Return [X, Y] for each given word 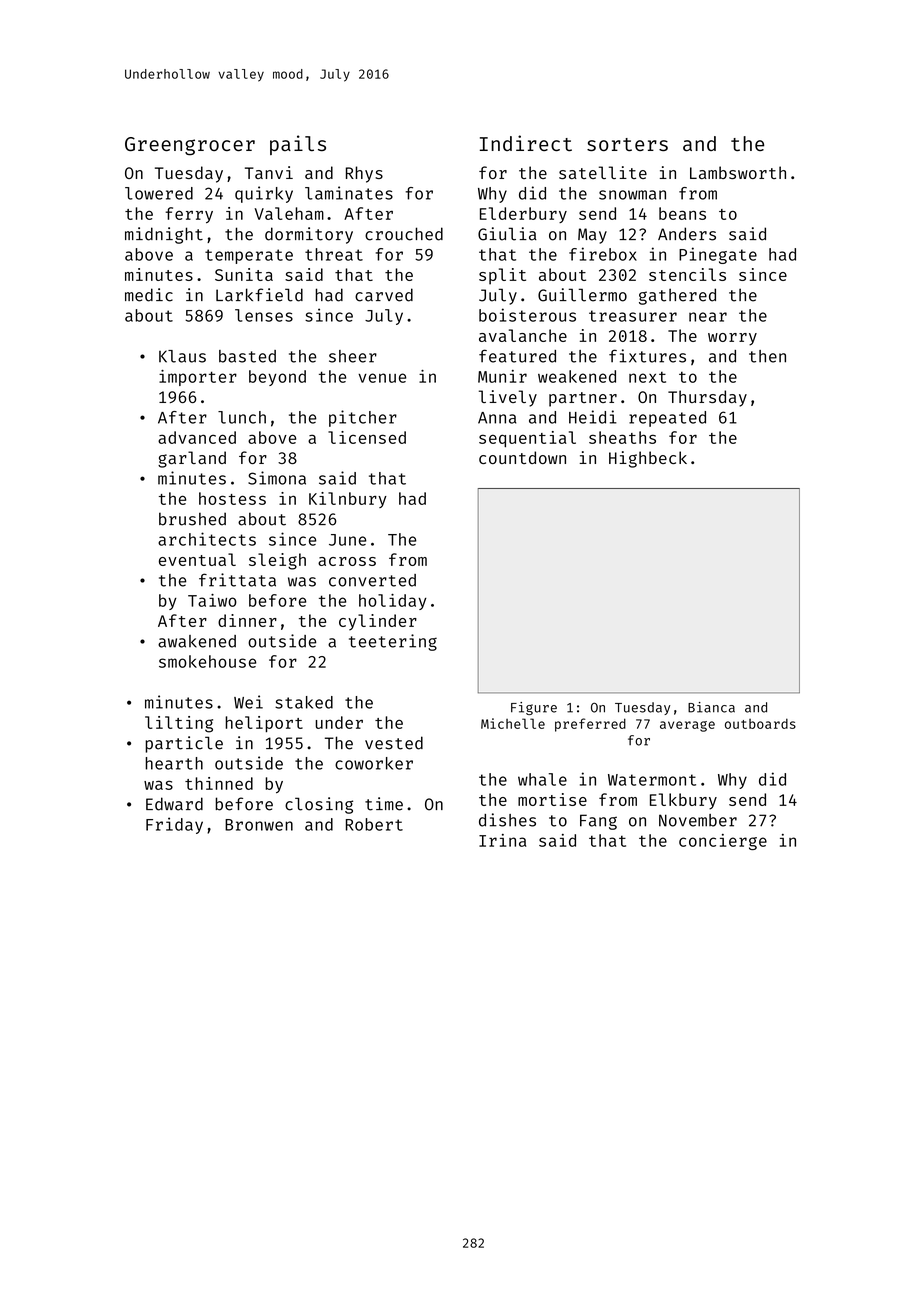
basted [247, 356]
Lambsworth [738, 172]
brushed [192, 519]
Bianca [711, 707]
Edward [174, 804]
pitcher [363, 418]
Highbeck [648, 459]
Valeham [289, 213]
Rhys [364, 174]
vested [394, 743]
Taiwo [212, 600]
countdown [522, 457]
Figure [534, 708]
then [767, 356]
